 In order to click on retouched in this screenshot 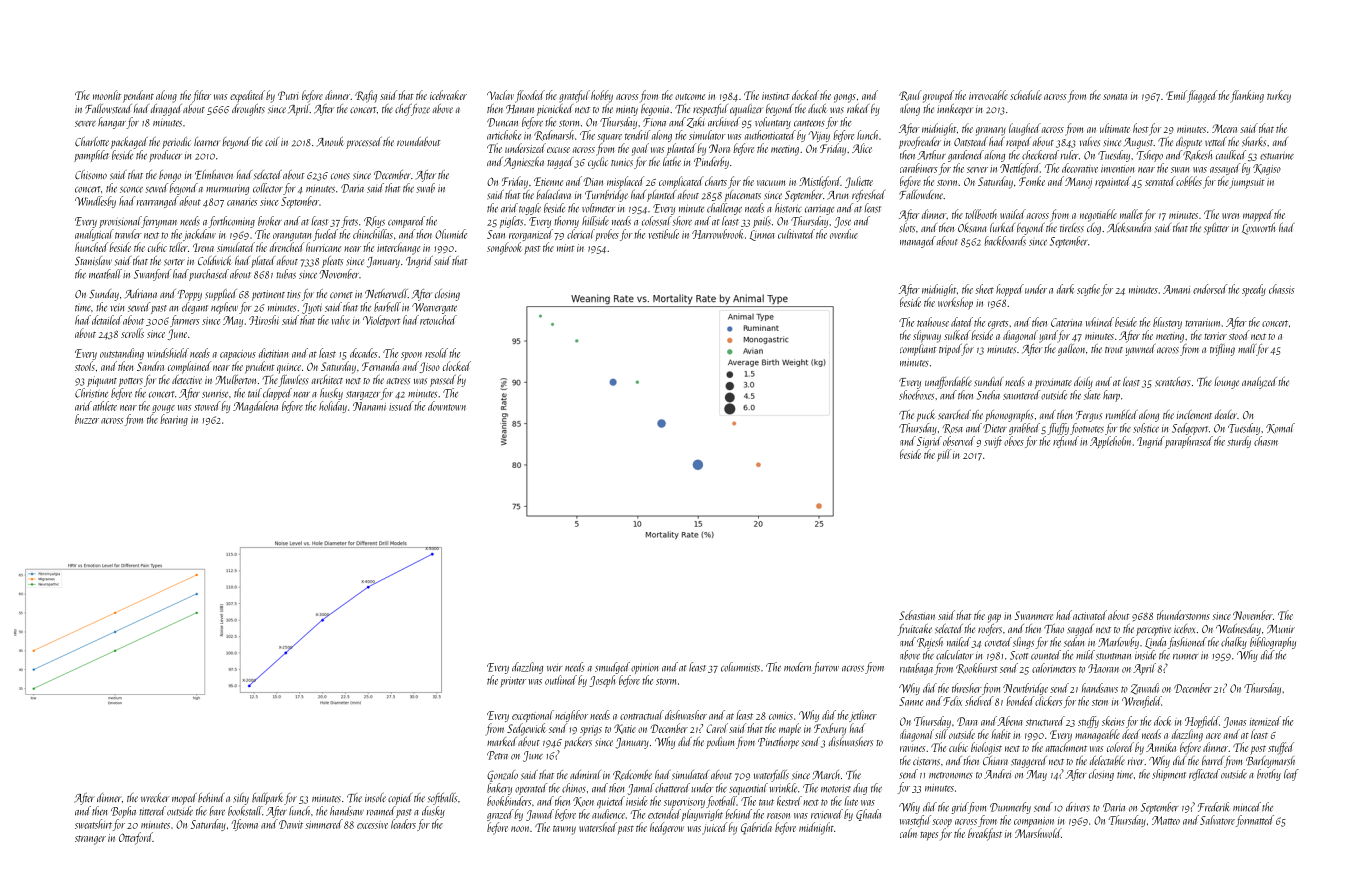, I will do `click(438, 320)`.
